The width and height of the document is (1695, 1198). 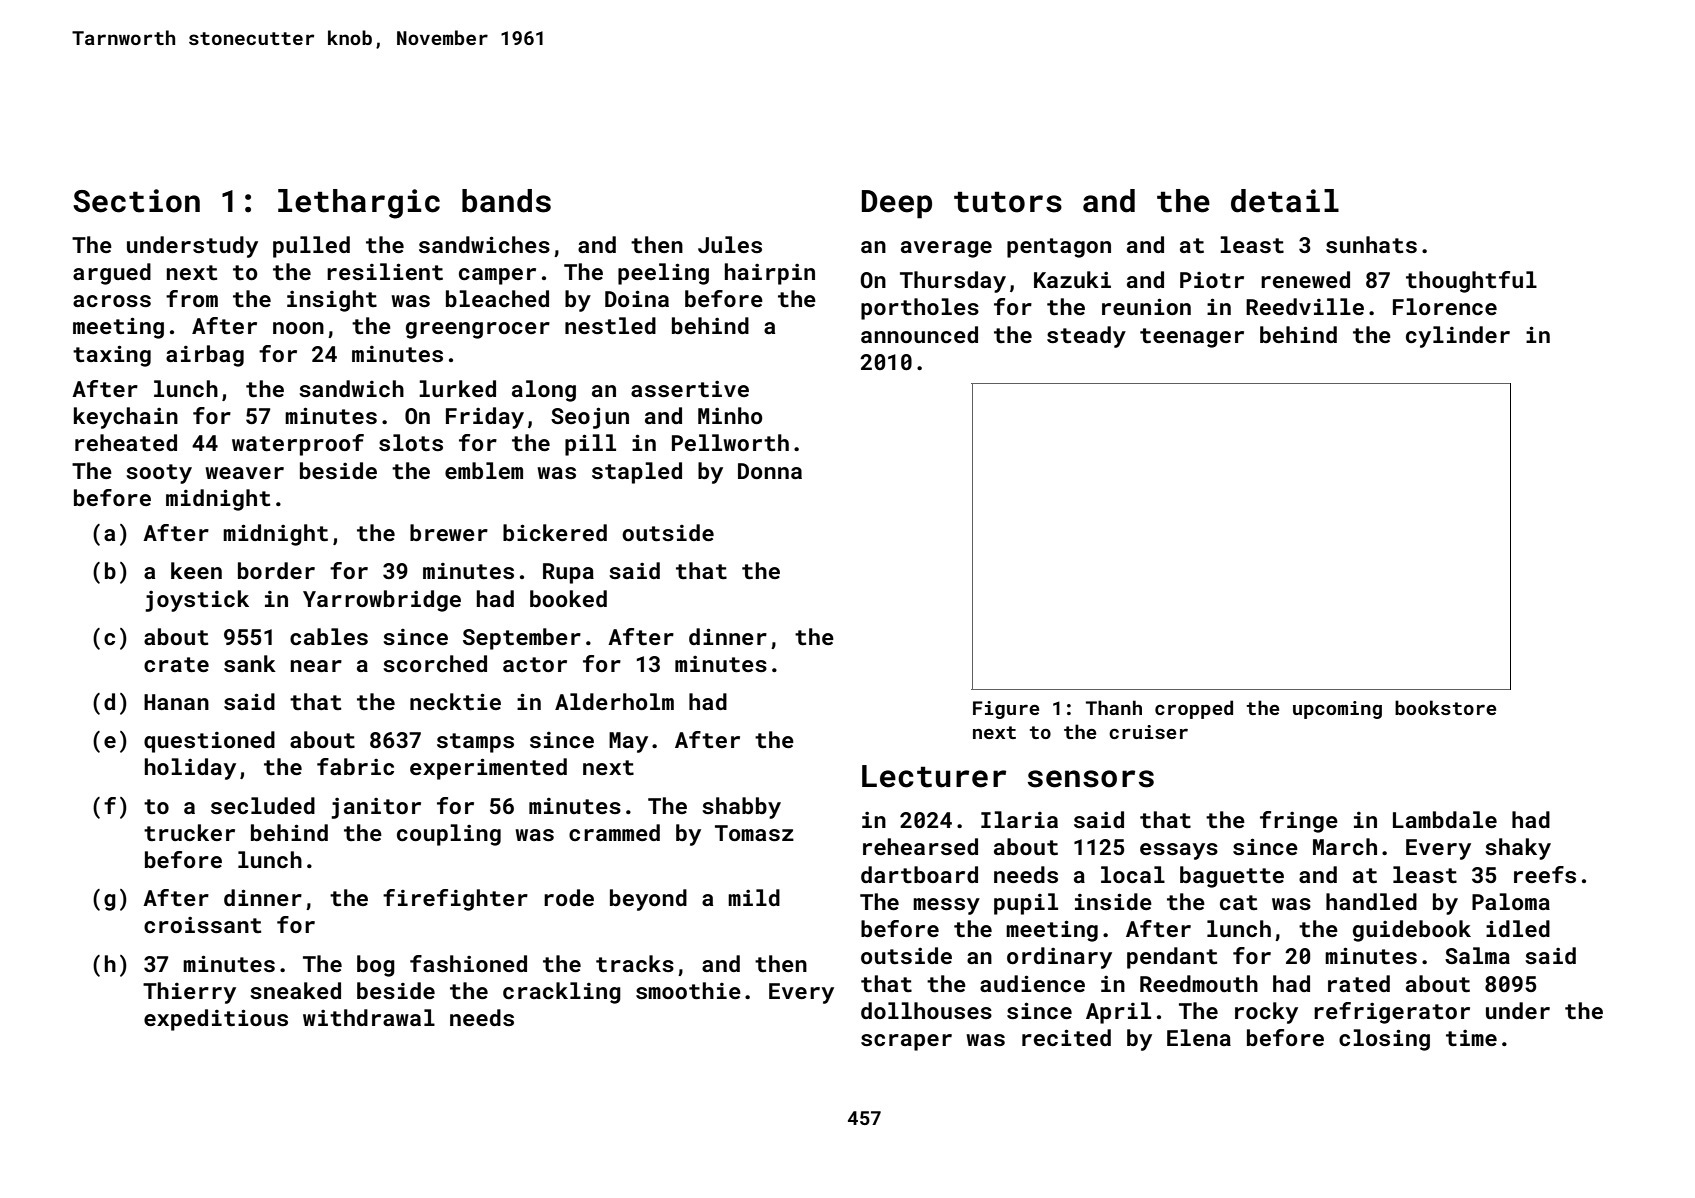 I want to click on actor, so click(x=535, y=664).
